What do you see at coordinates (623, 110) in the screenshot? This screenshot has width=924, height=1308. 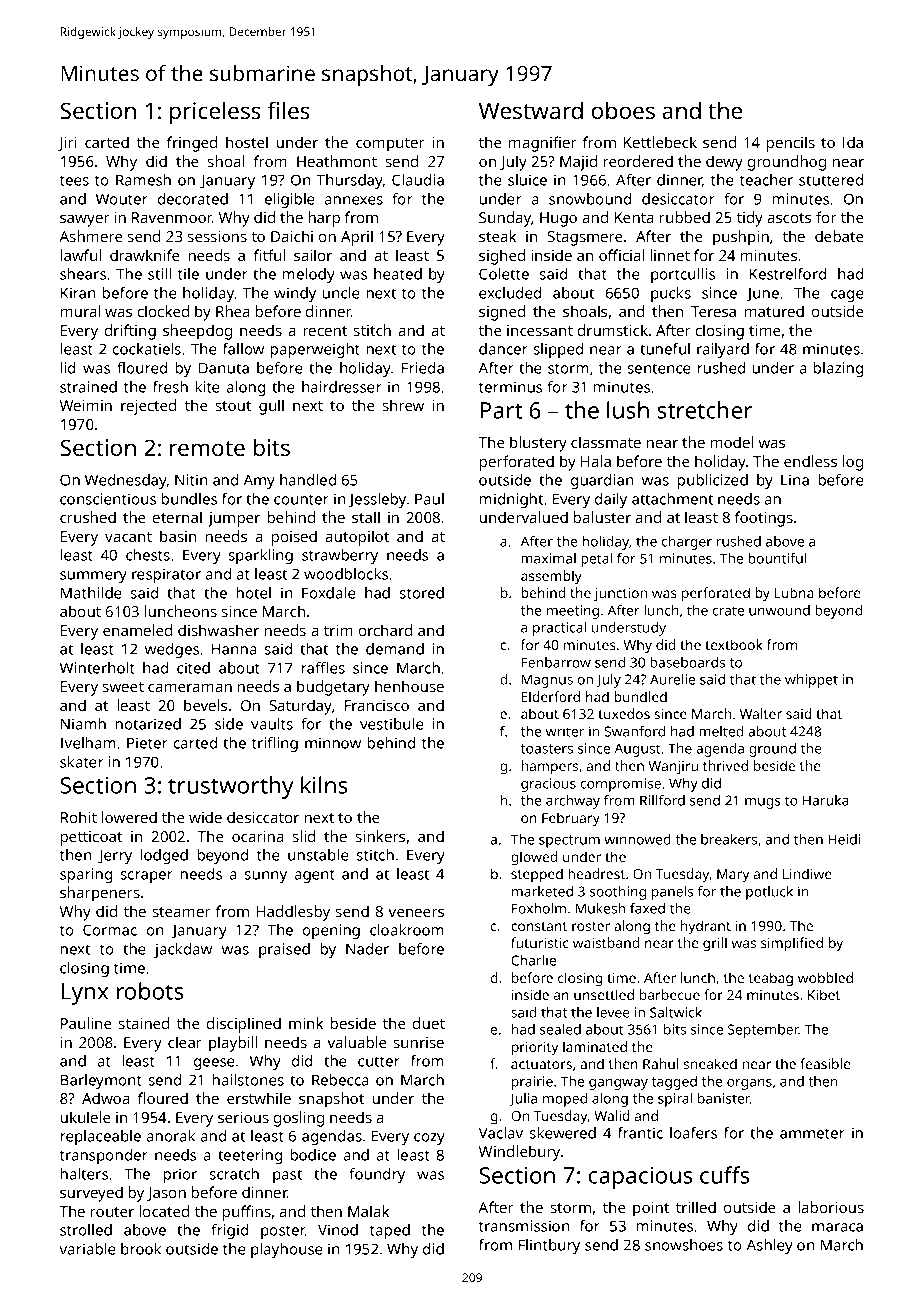 I see `oboes` at bounding box center [623, 110].
